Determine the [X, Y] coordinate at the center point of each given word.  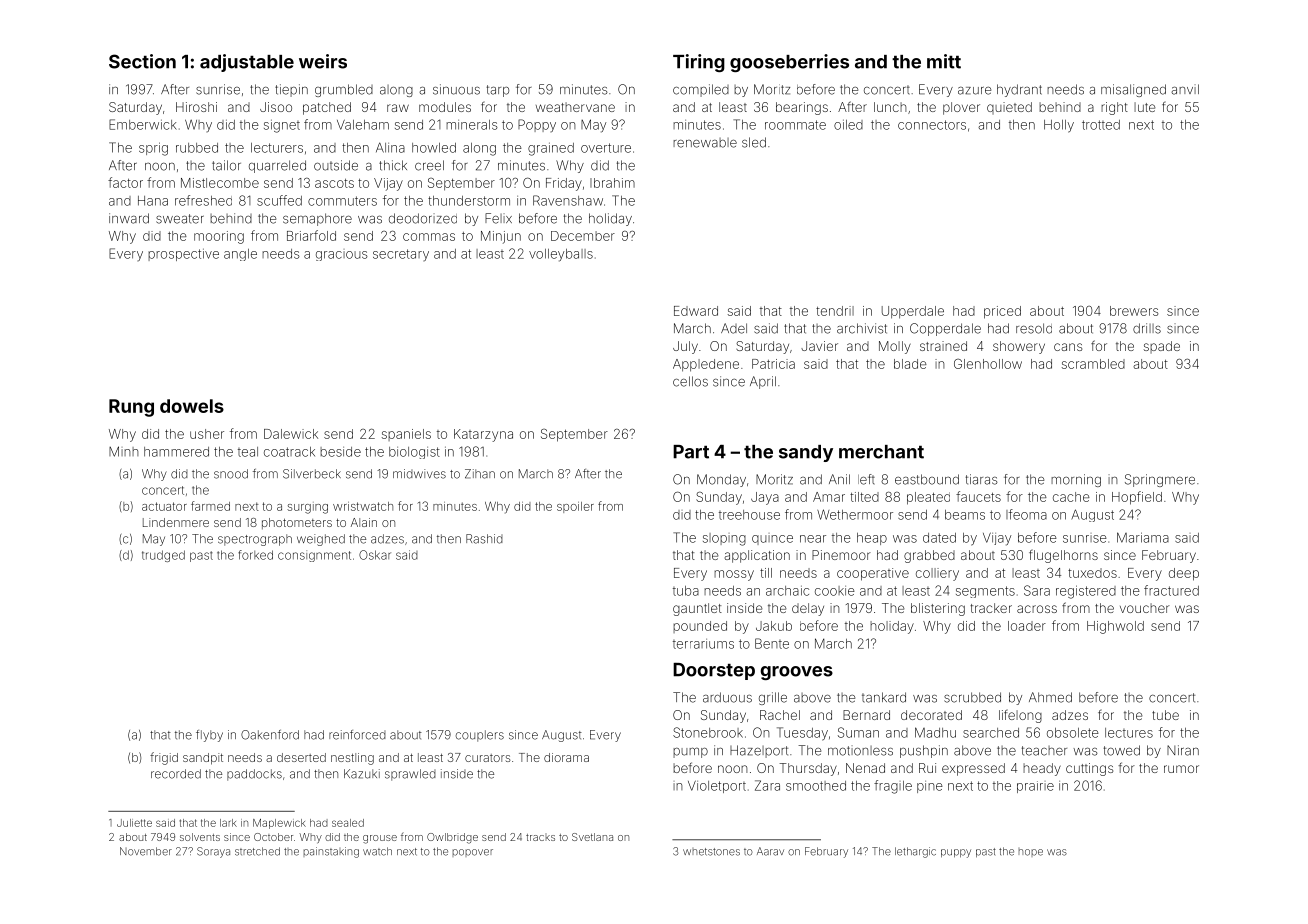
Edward [696, 311]
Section [142, 61]
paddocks [254, 775]
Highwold [1115, 627]
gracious [342, 256]
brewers [1134, 311]
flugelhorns [1063, 556]
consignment [314, 556]
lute [1145, 107]
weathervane [575, 107]
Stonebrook [708, 732]
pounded [700, 627]
